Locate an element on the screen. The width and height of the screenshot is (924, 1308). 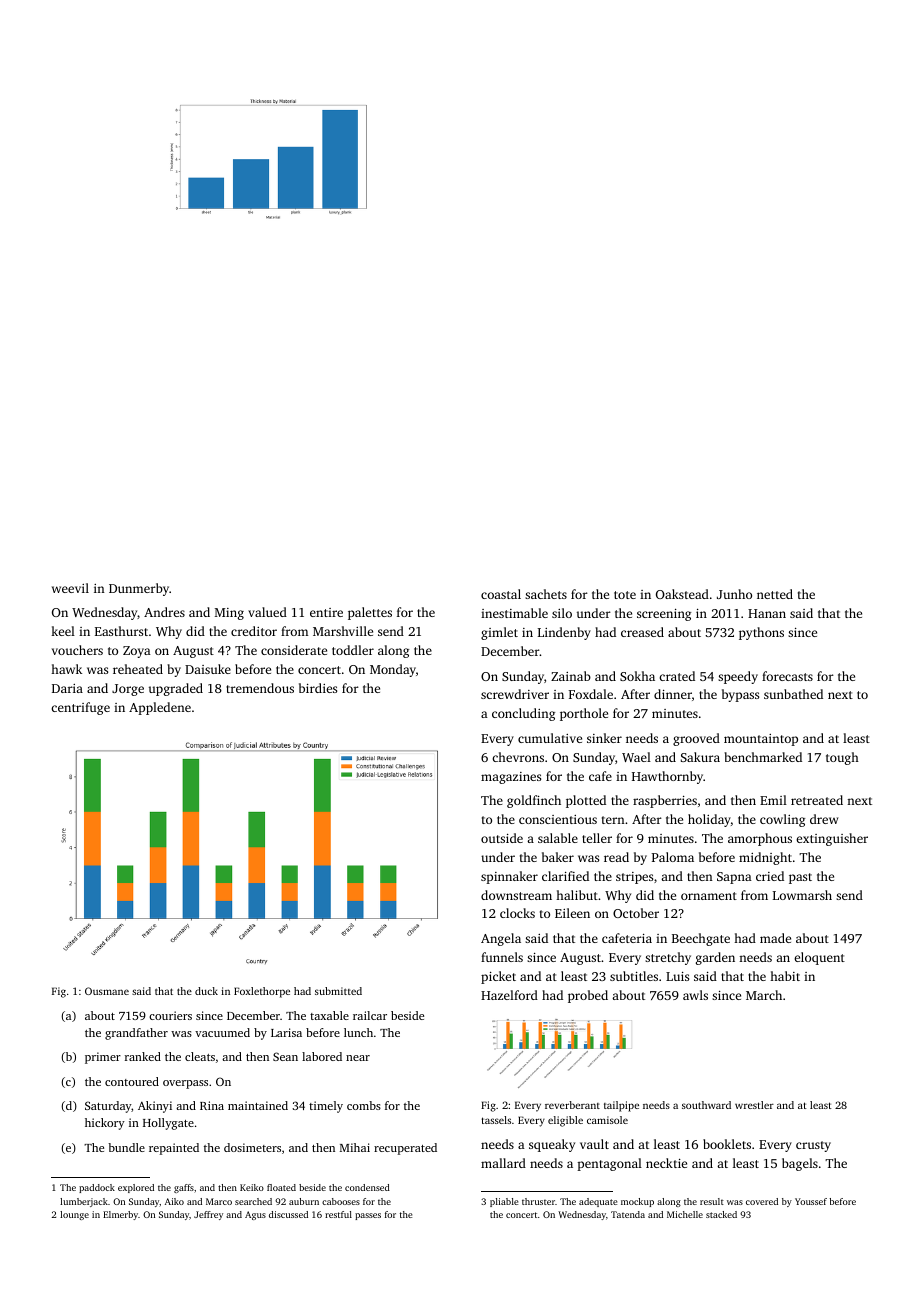
Dunmerby is located at coordinates (139, 589).
